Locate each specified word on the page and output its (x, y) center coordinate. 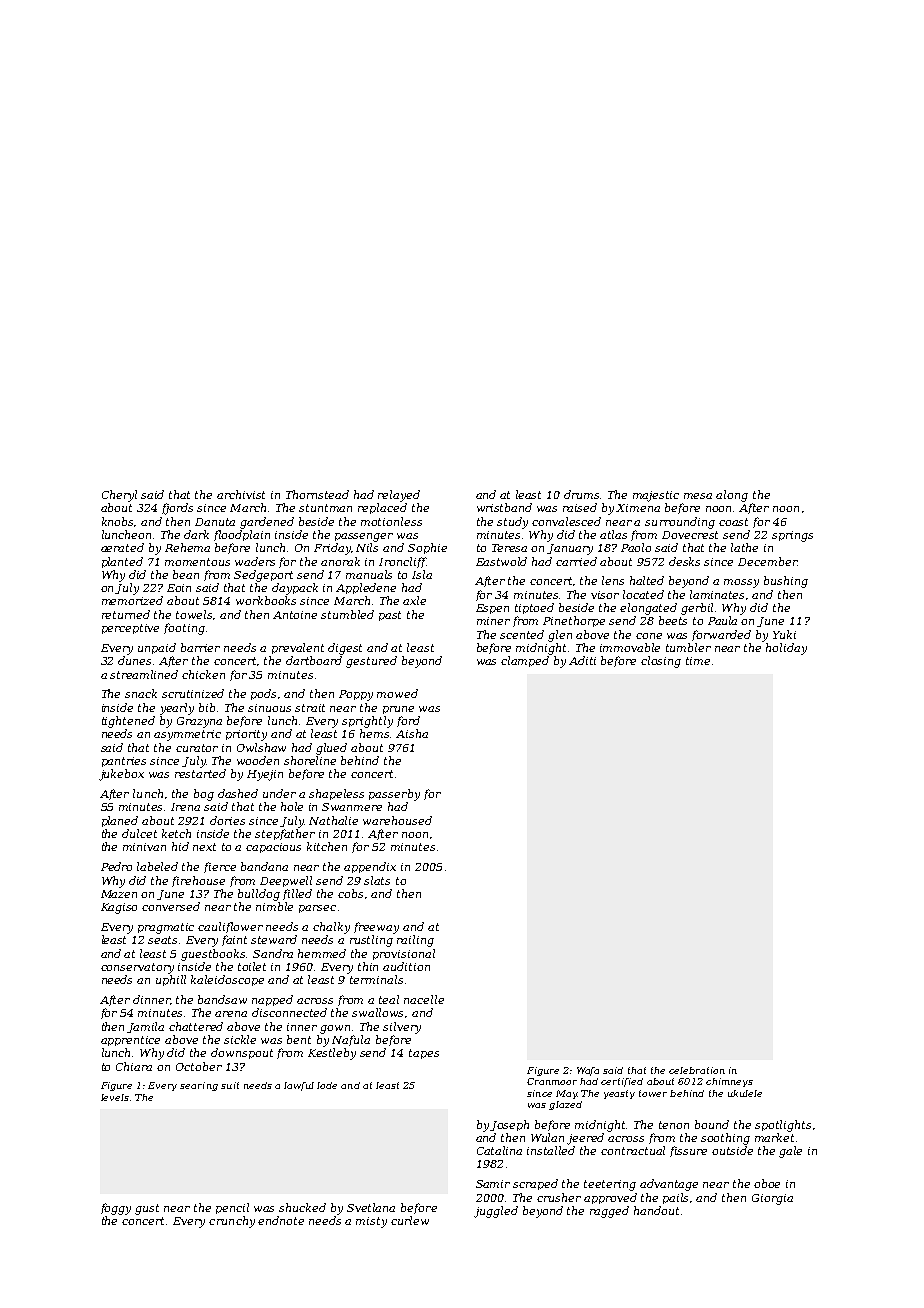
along (732, 496)
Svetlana (371, 1207)
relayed (399, 496)
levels (115, 1097)
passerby (394, 795)
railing (415, 941)
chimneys (729, 1082)
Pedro (116, 866)
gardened (267, 523)
